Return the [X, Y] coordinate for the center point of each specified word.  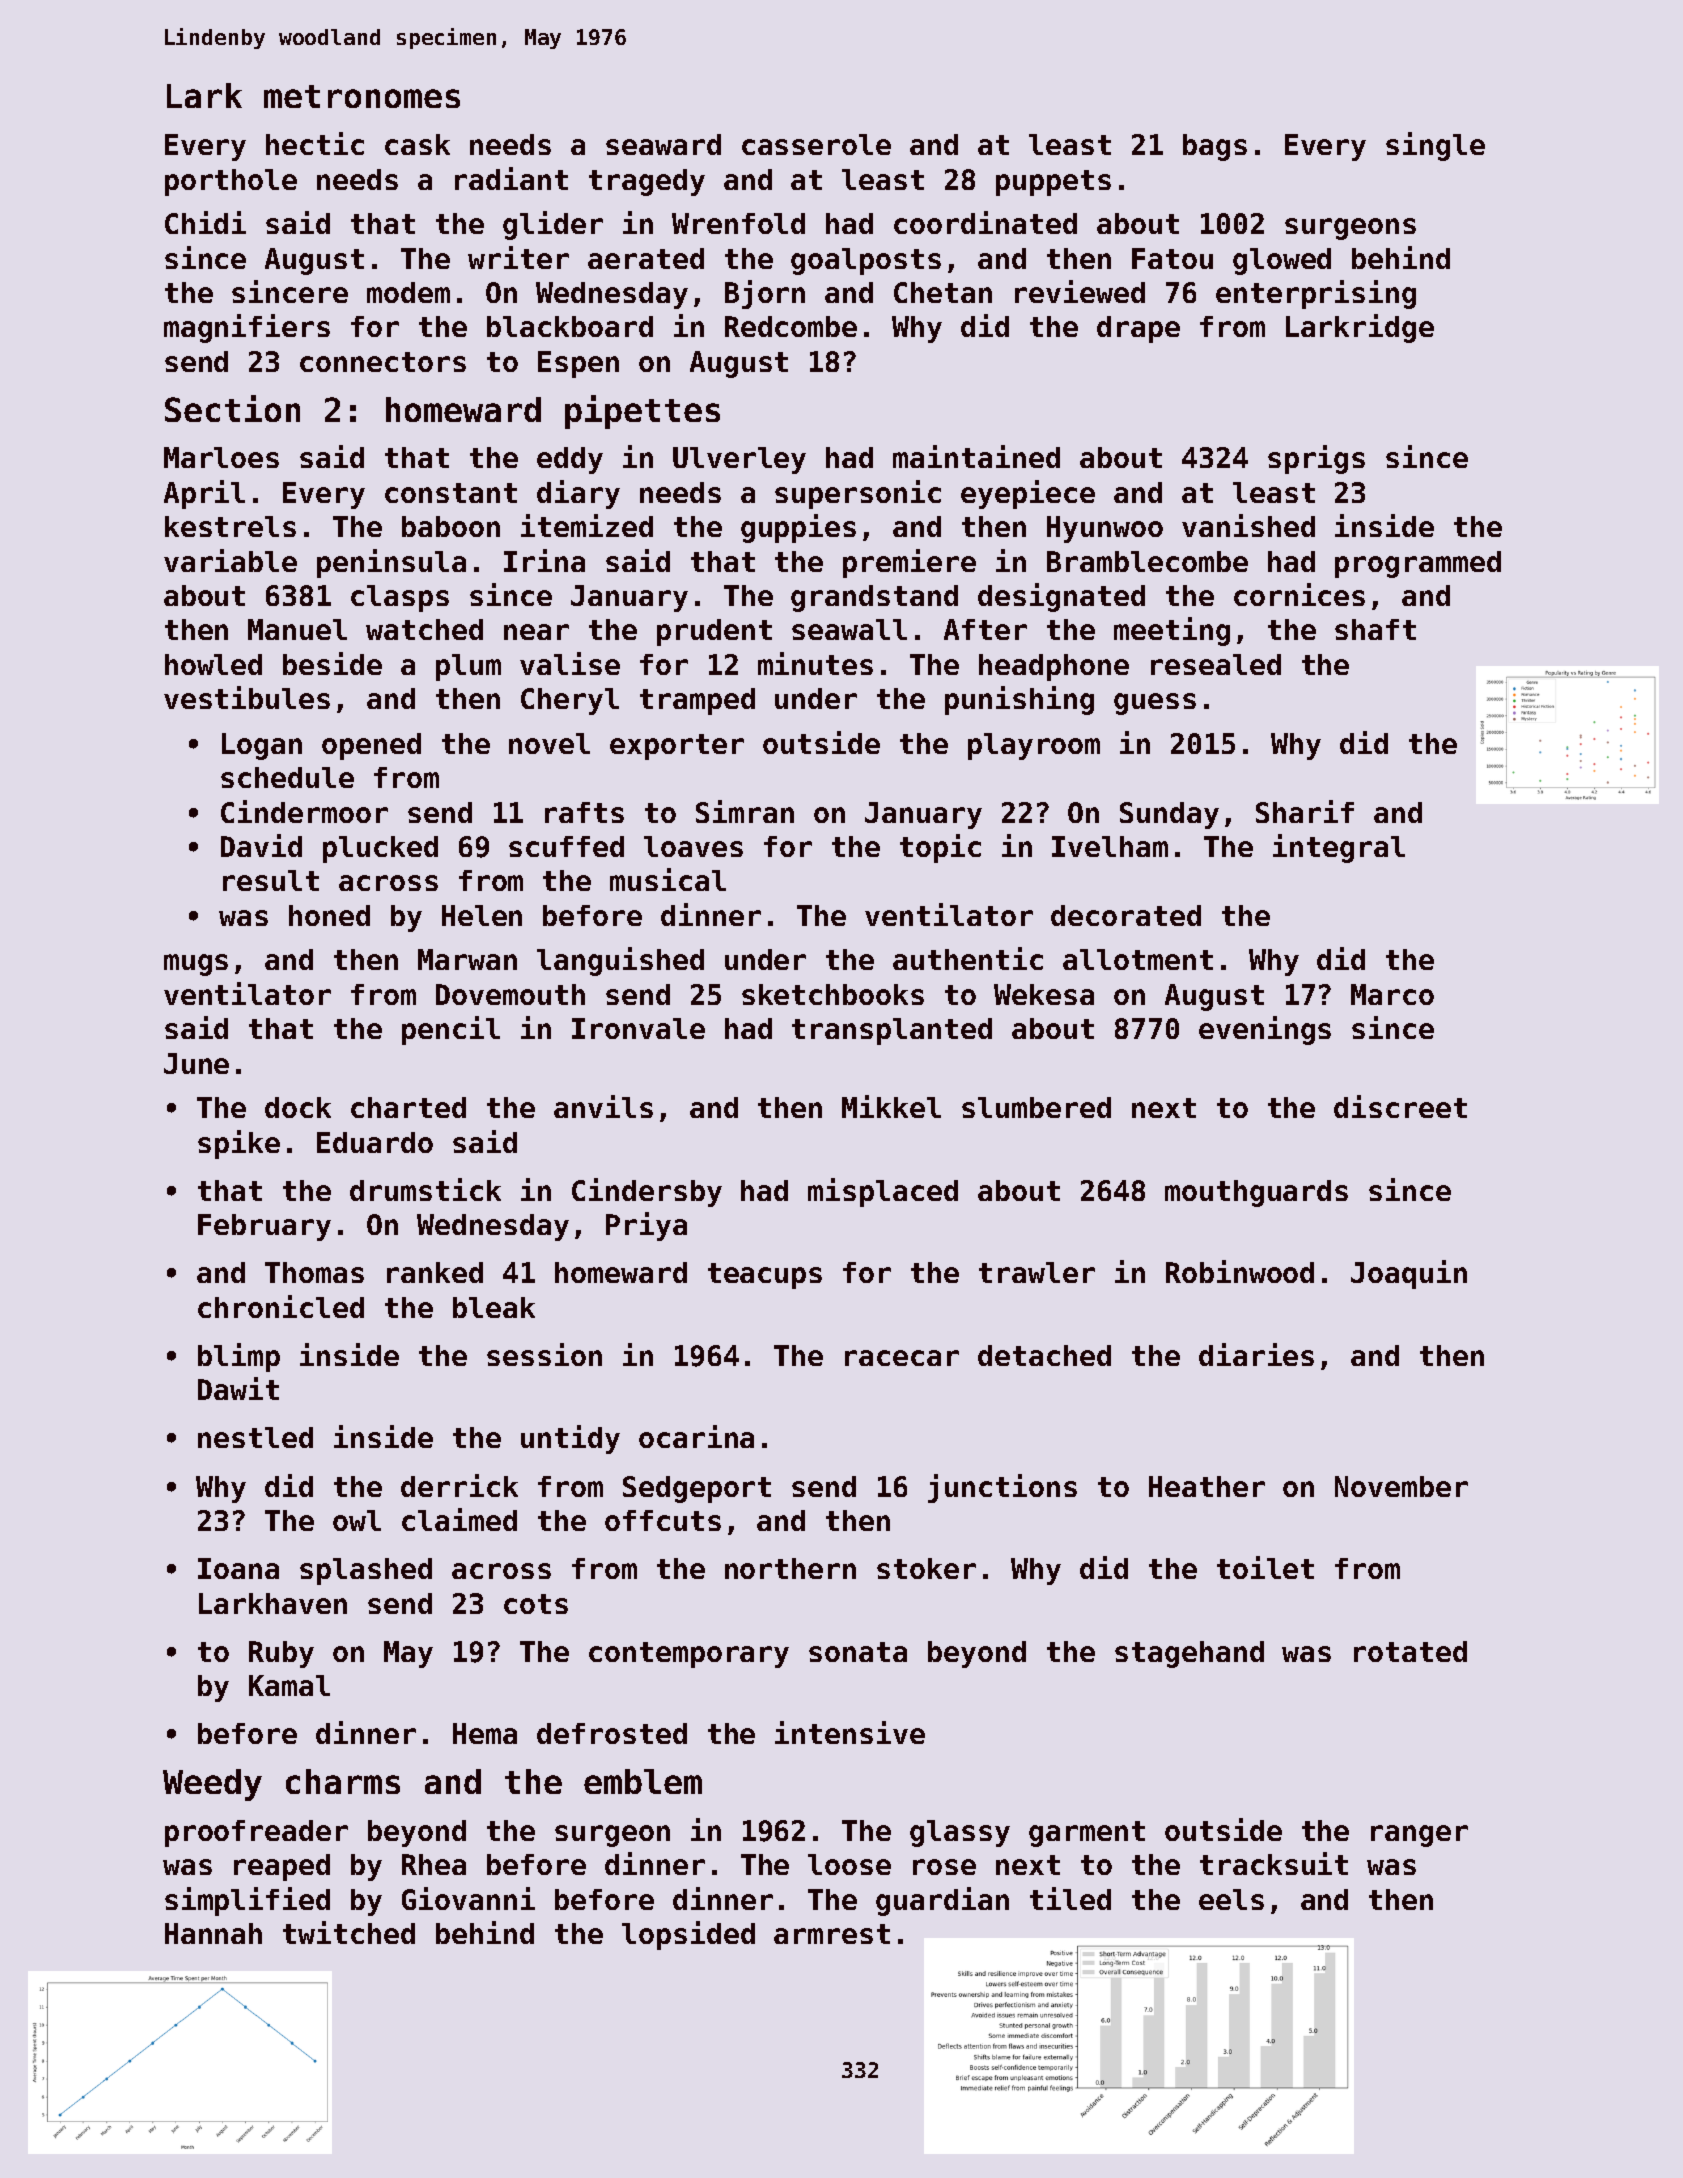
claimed [459, 1519]
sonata [858, 1652]
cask [417, 144]
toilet [1265, 1567]
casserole [816, 144]
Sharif [1305, 811]
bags [1215, 147]
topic [940, 848]
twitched [349, 1932]
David [261, 845]
